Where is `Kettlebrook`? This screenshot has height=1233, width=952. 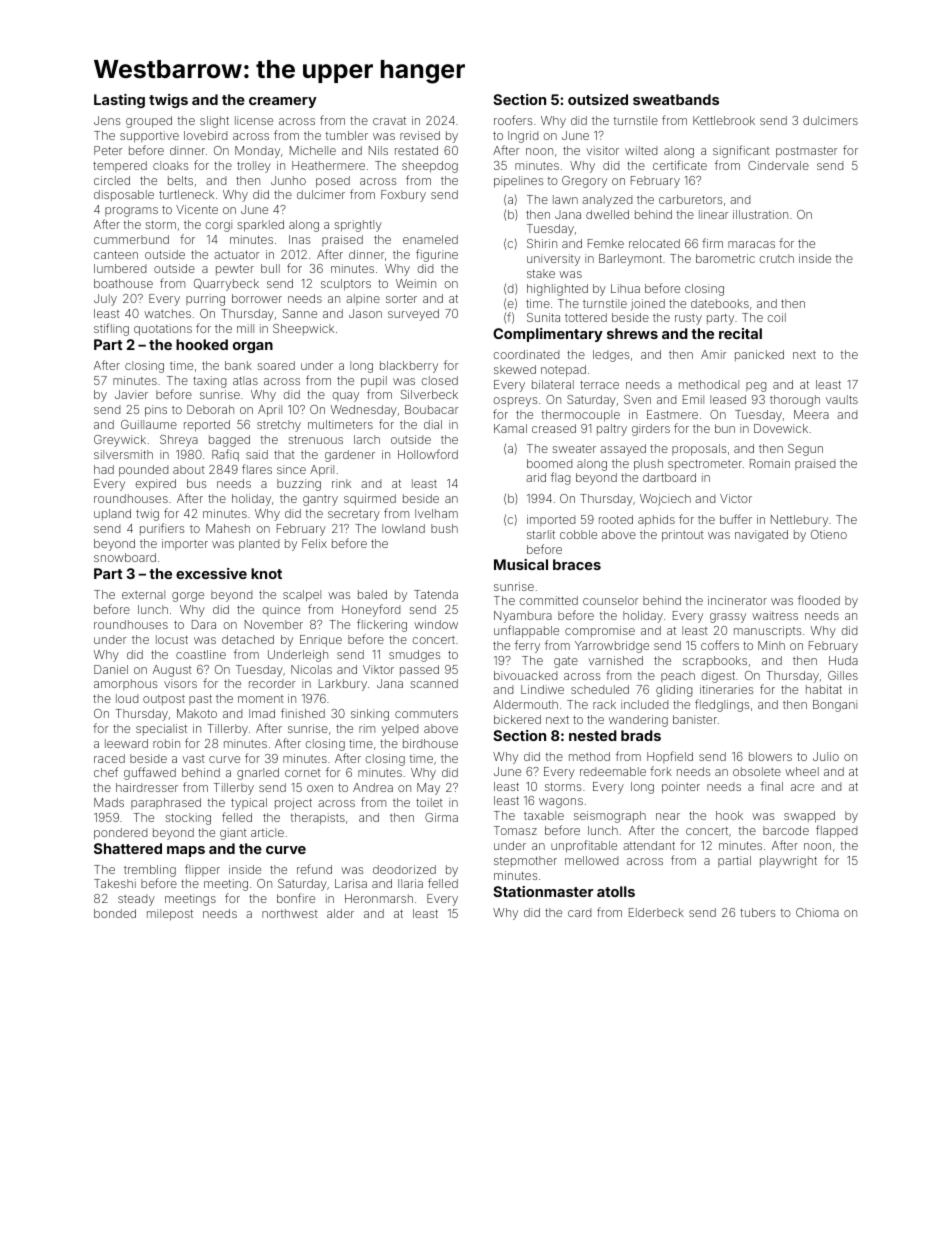
Kettlebrook is located at coordinates (724, 120).
